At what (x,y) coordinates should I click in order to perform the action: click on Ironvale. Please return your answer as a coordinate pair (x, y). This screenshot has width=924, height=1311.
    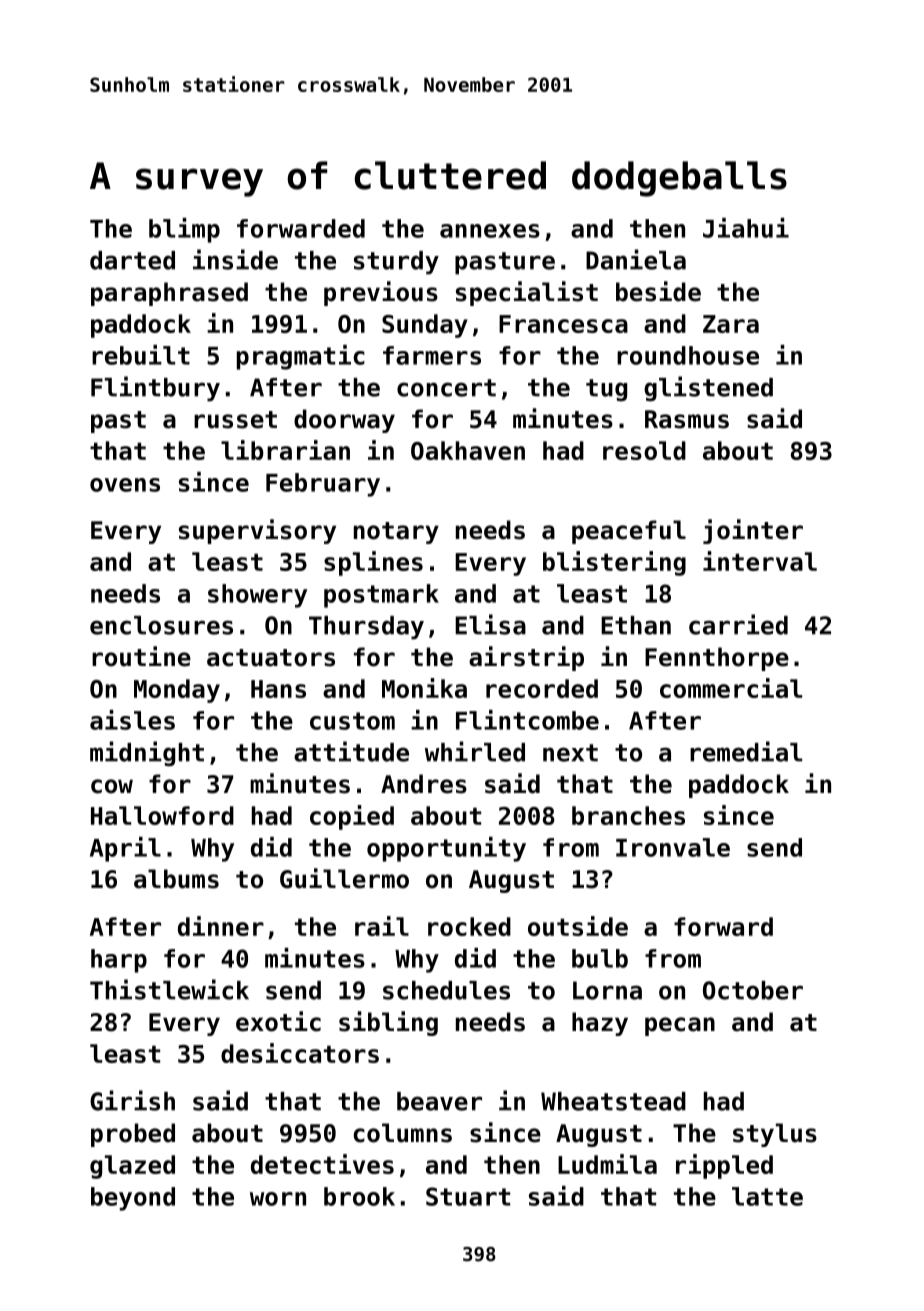
    Looking at the image, I should click on (673, 847).
